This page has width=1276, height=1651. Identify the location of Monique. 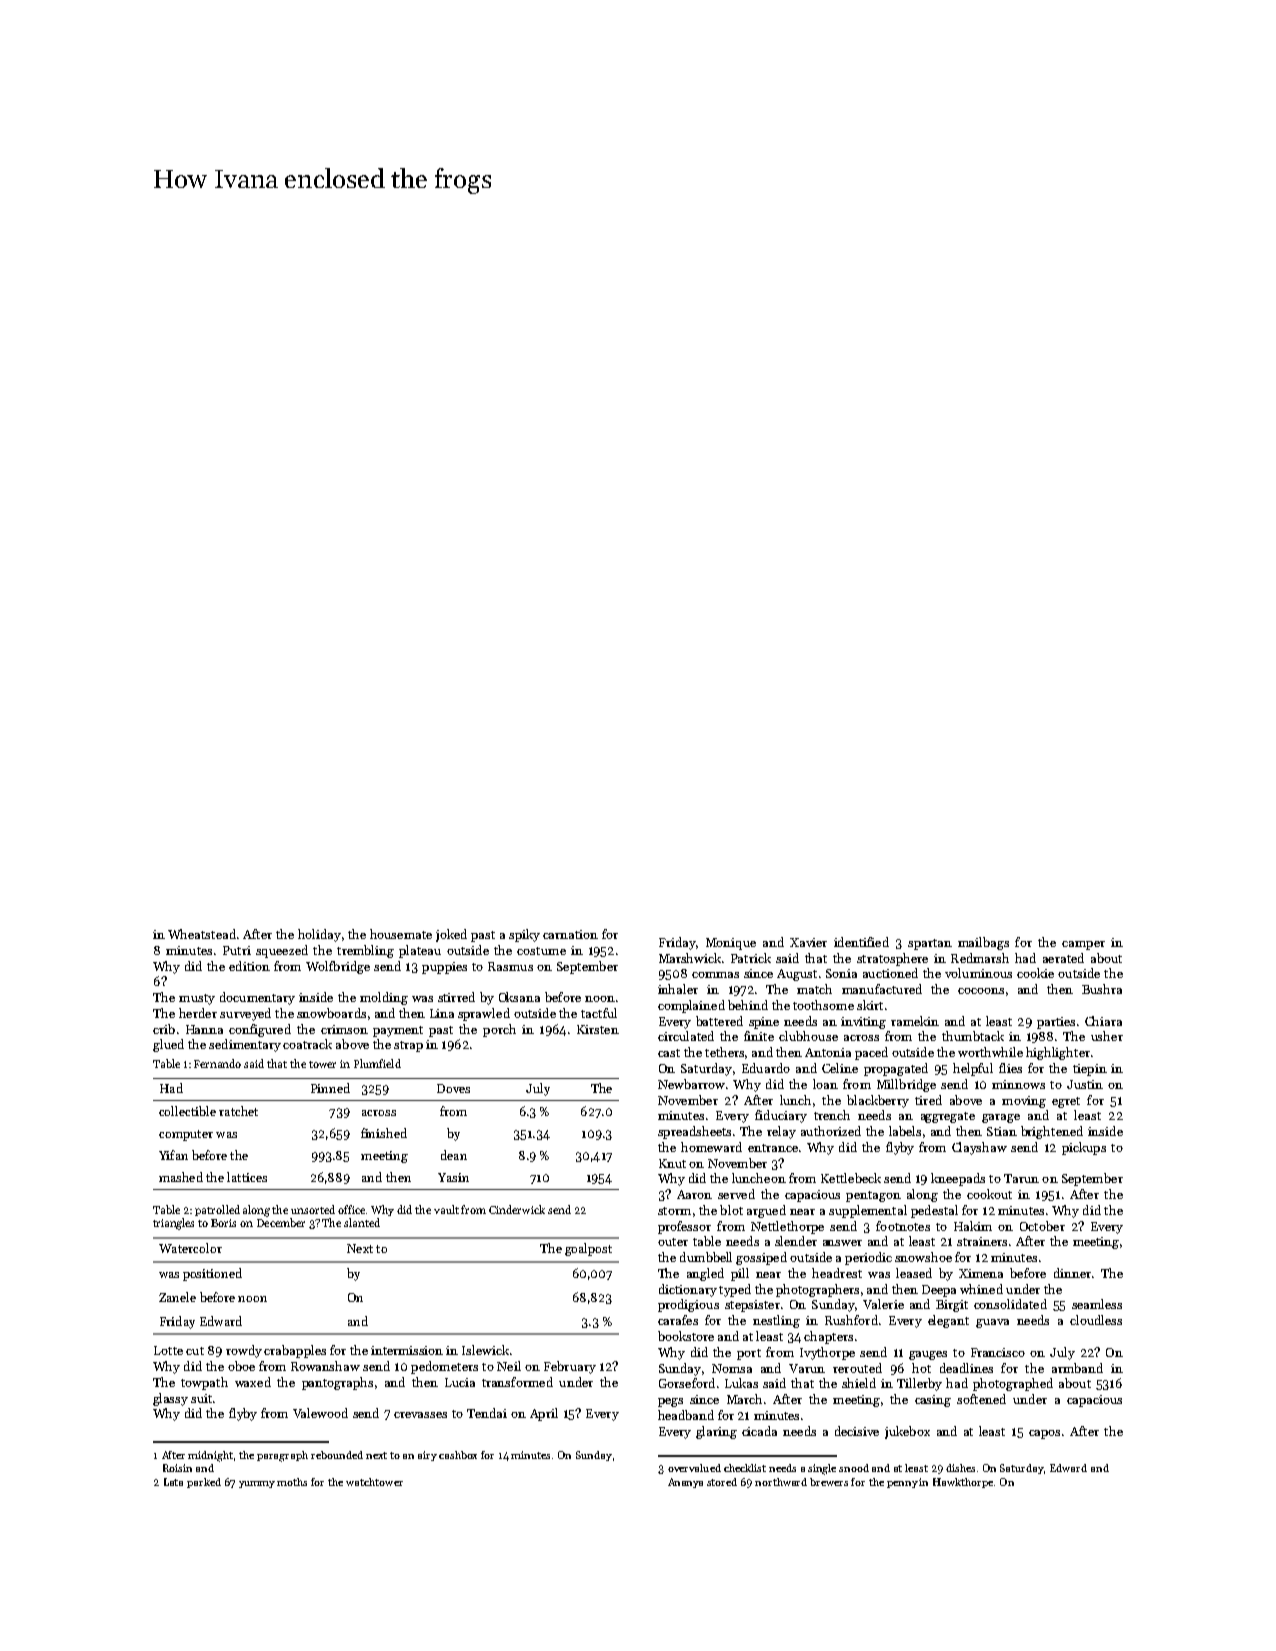
(731, 944).
